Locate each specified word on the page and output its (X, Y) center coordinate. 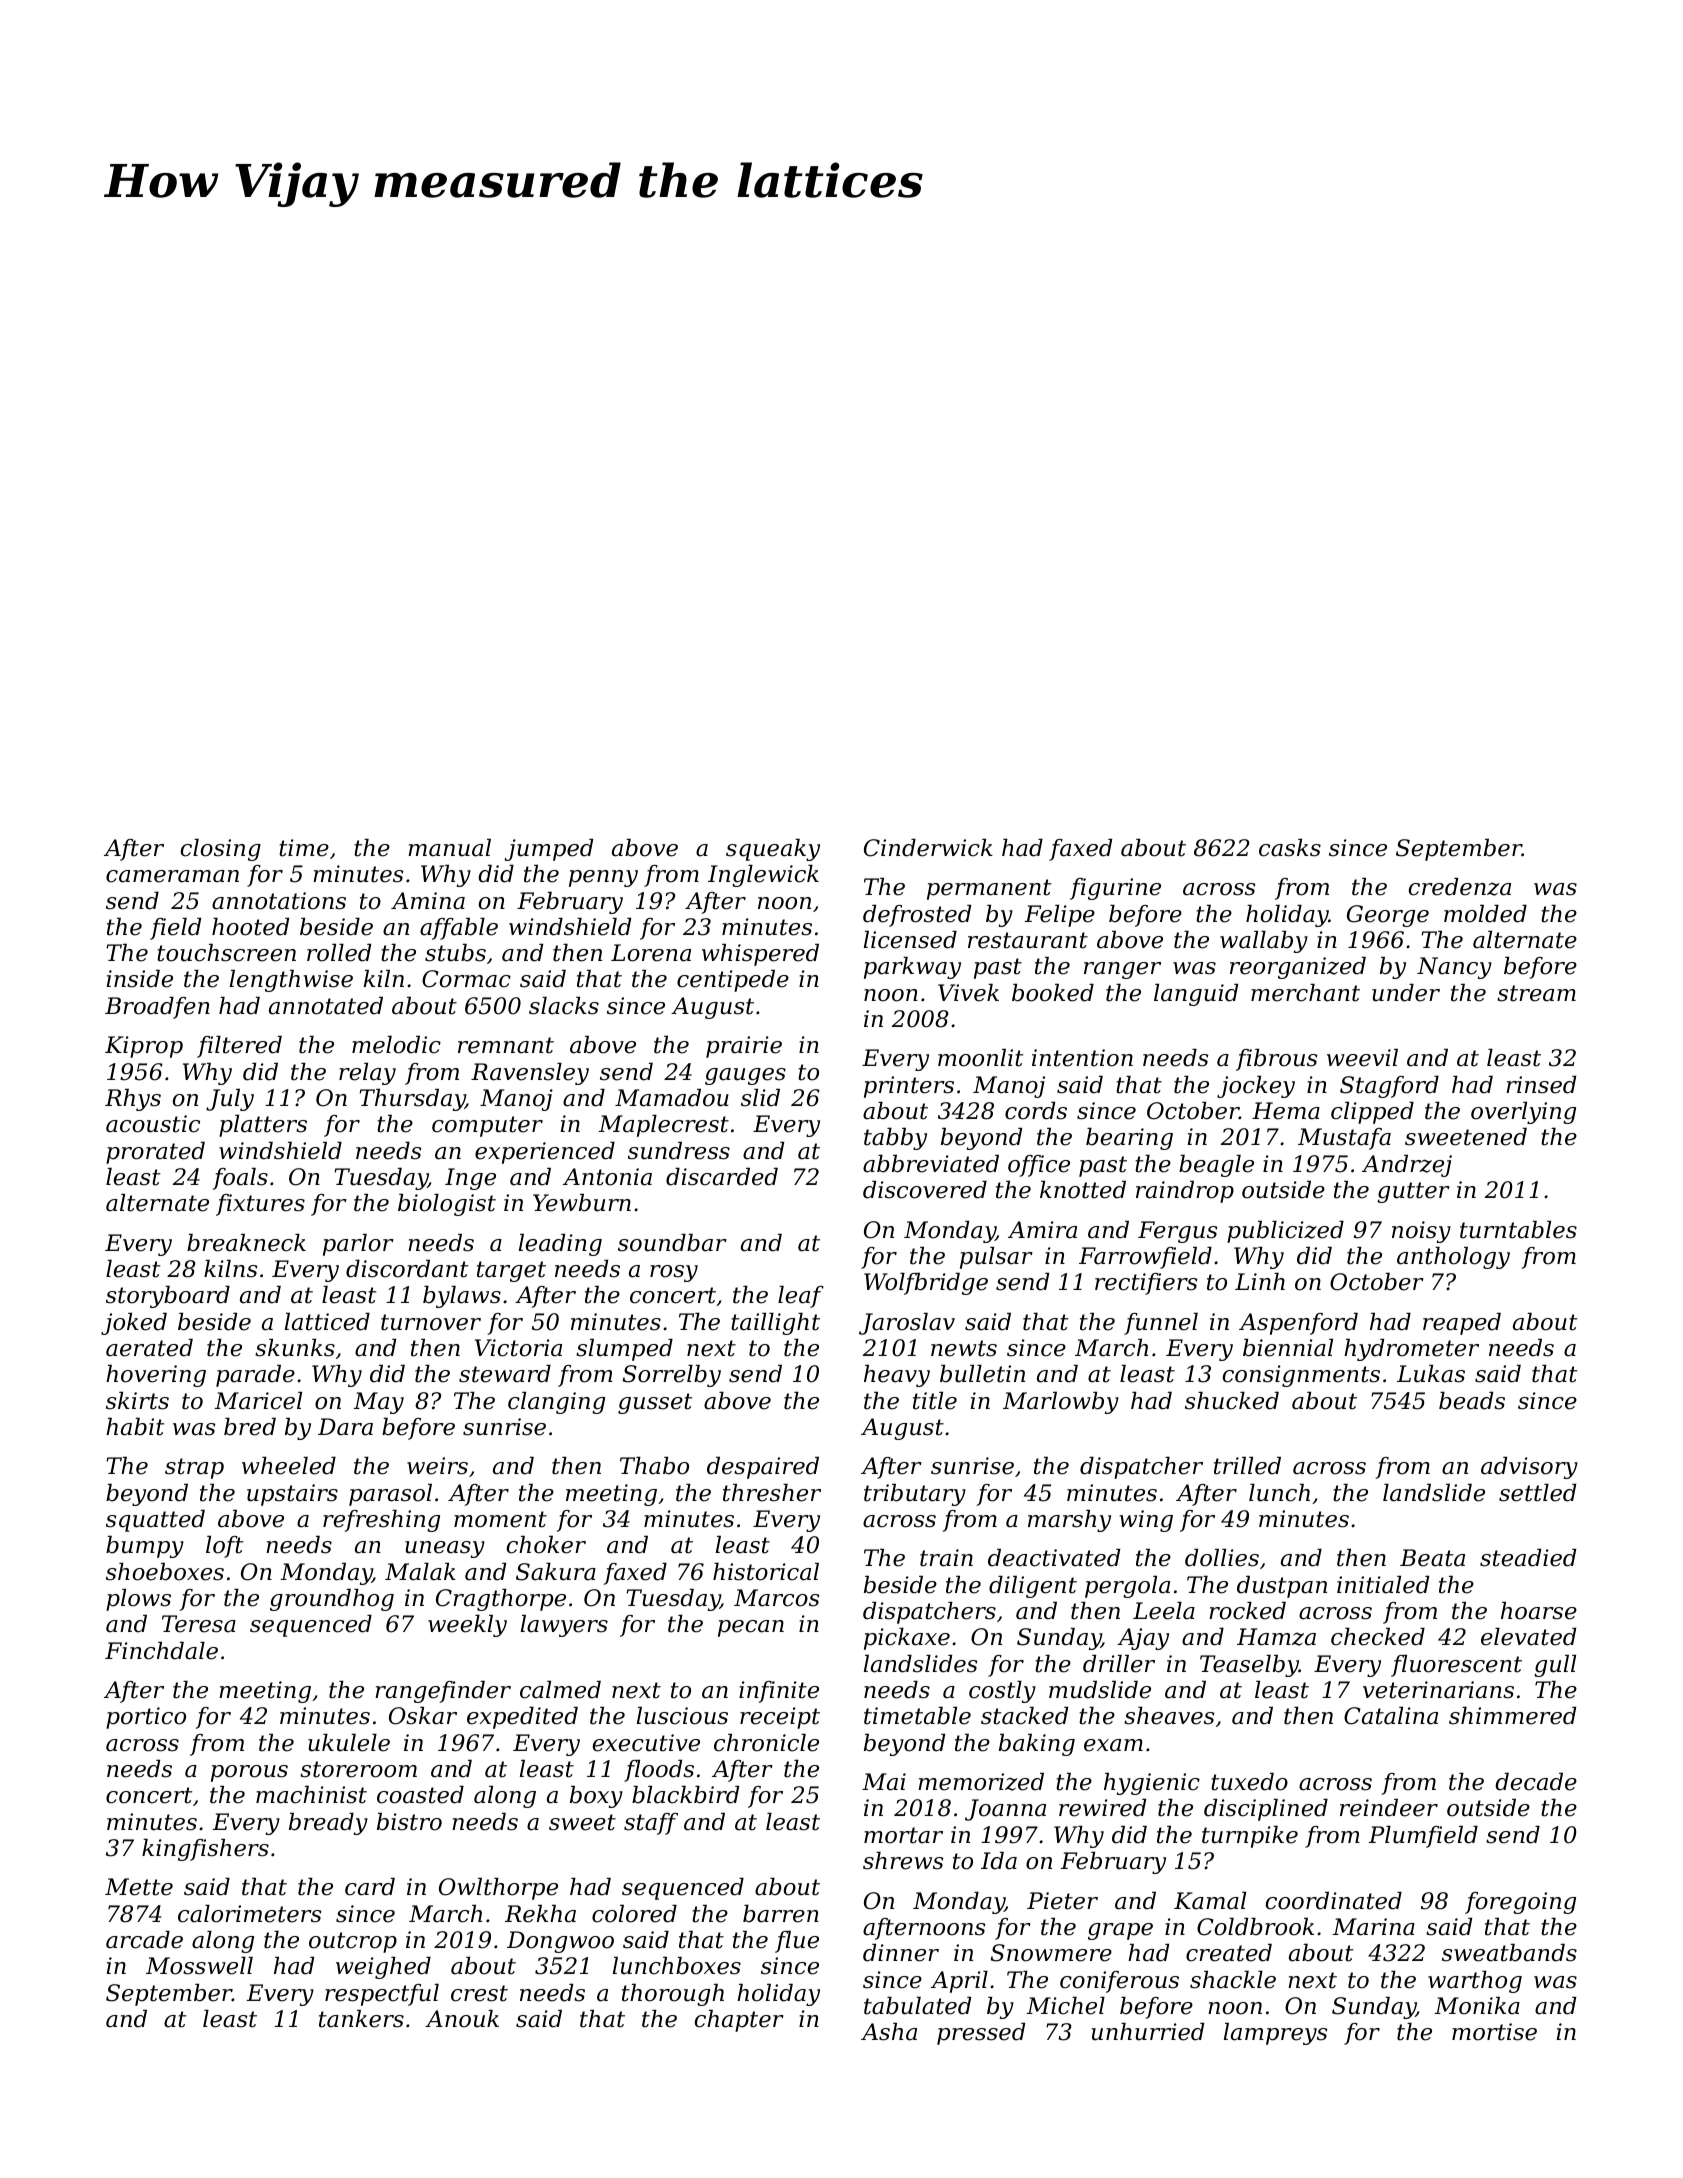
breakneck (246, 1243)
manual (449, 848)
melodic (396, 1045)
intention (1082, 1058)
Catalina (1391, 1716)
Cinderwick (928, 848)
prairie (744, 1047)
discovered (925, 1190)
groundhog (332, 1600)
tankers (361, 2019)
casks (1290, 848)
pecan (751, 1628)
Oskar (423, 1716)
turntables (1518, 1230)
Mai (884, 1782)
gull (1555, 1666)
